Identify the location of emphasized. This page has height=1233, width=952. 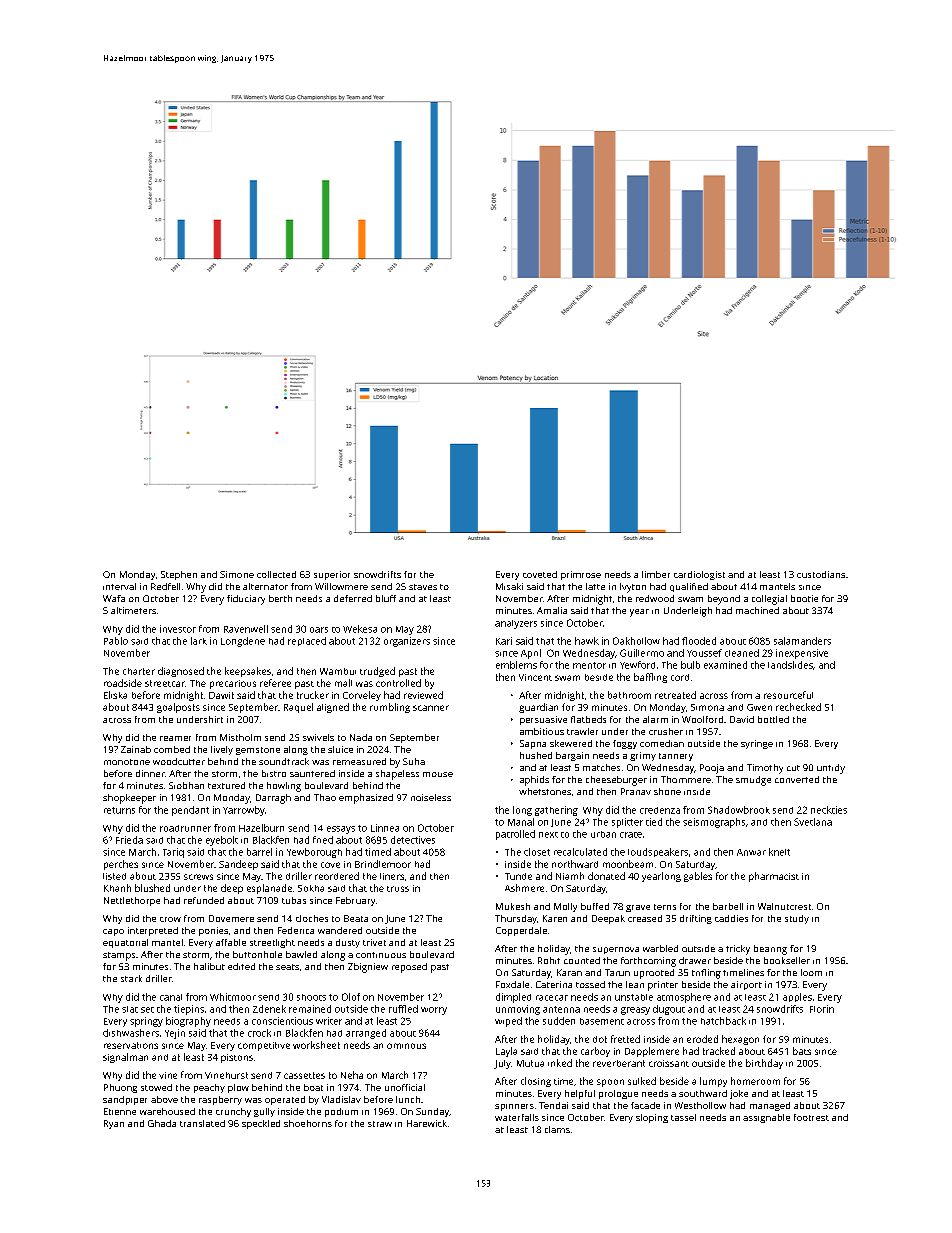
(366, 799).
